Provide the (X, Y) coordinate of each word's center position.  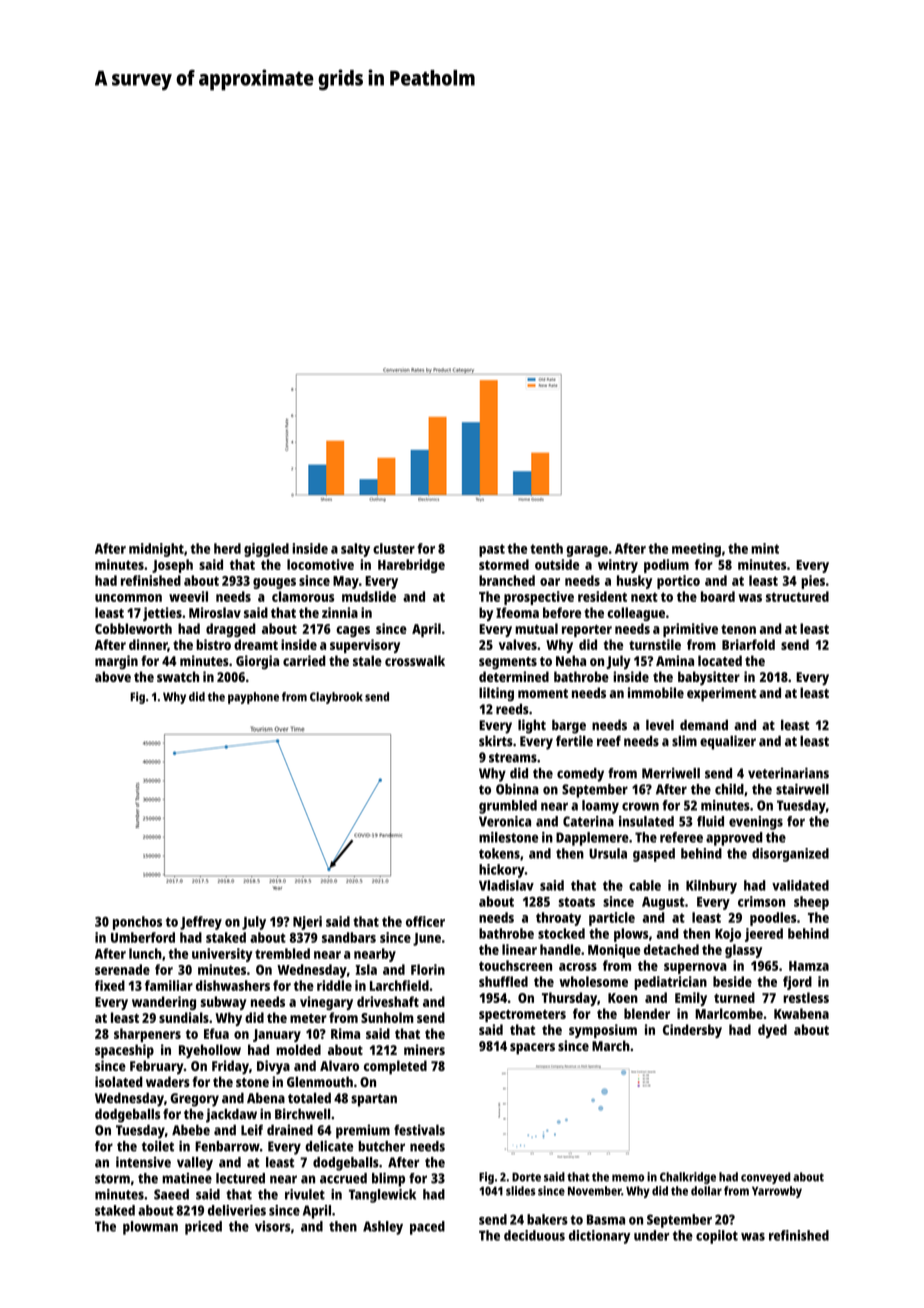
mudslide (369, 596)
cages (353, 631)
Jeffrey (201, 923)
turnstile (655, 644)
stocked (561, 933)
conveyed (766, 1178)
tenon (738, 629)
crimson (761, 901)
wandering (164, 1003)
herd (227, 548)
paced (427, 1228)
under (651, 1235)
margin (116, 662)
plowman (150, 1228)
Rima (345, 1033)
